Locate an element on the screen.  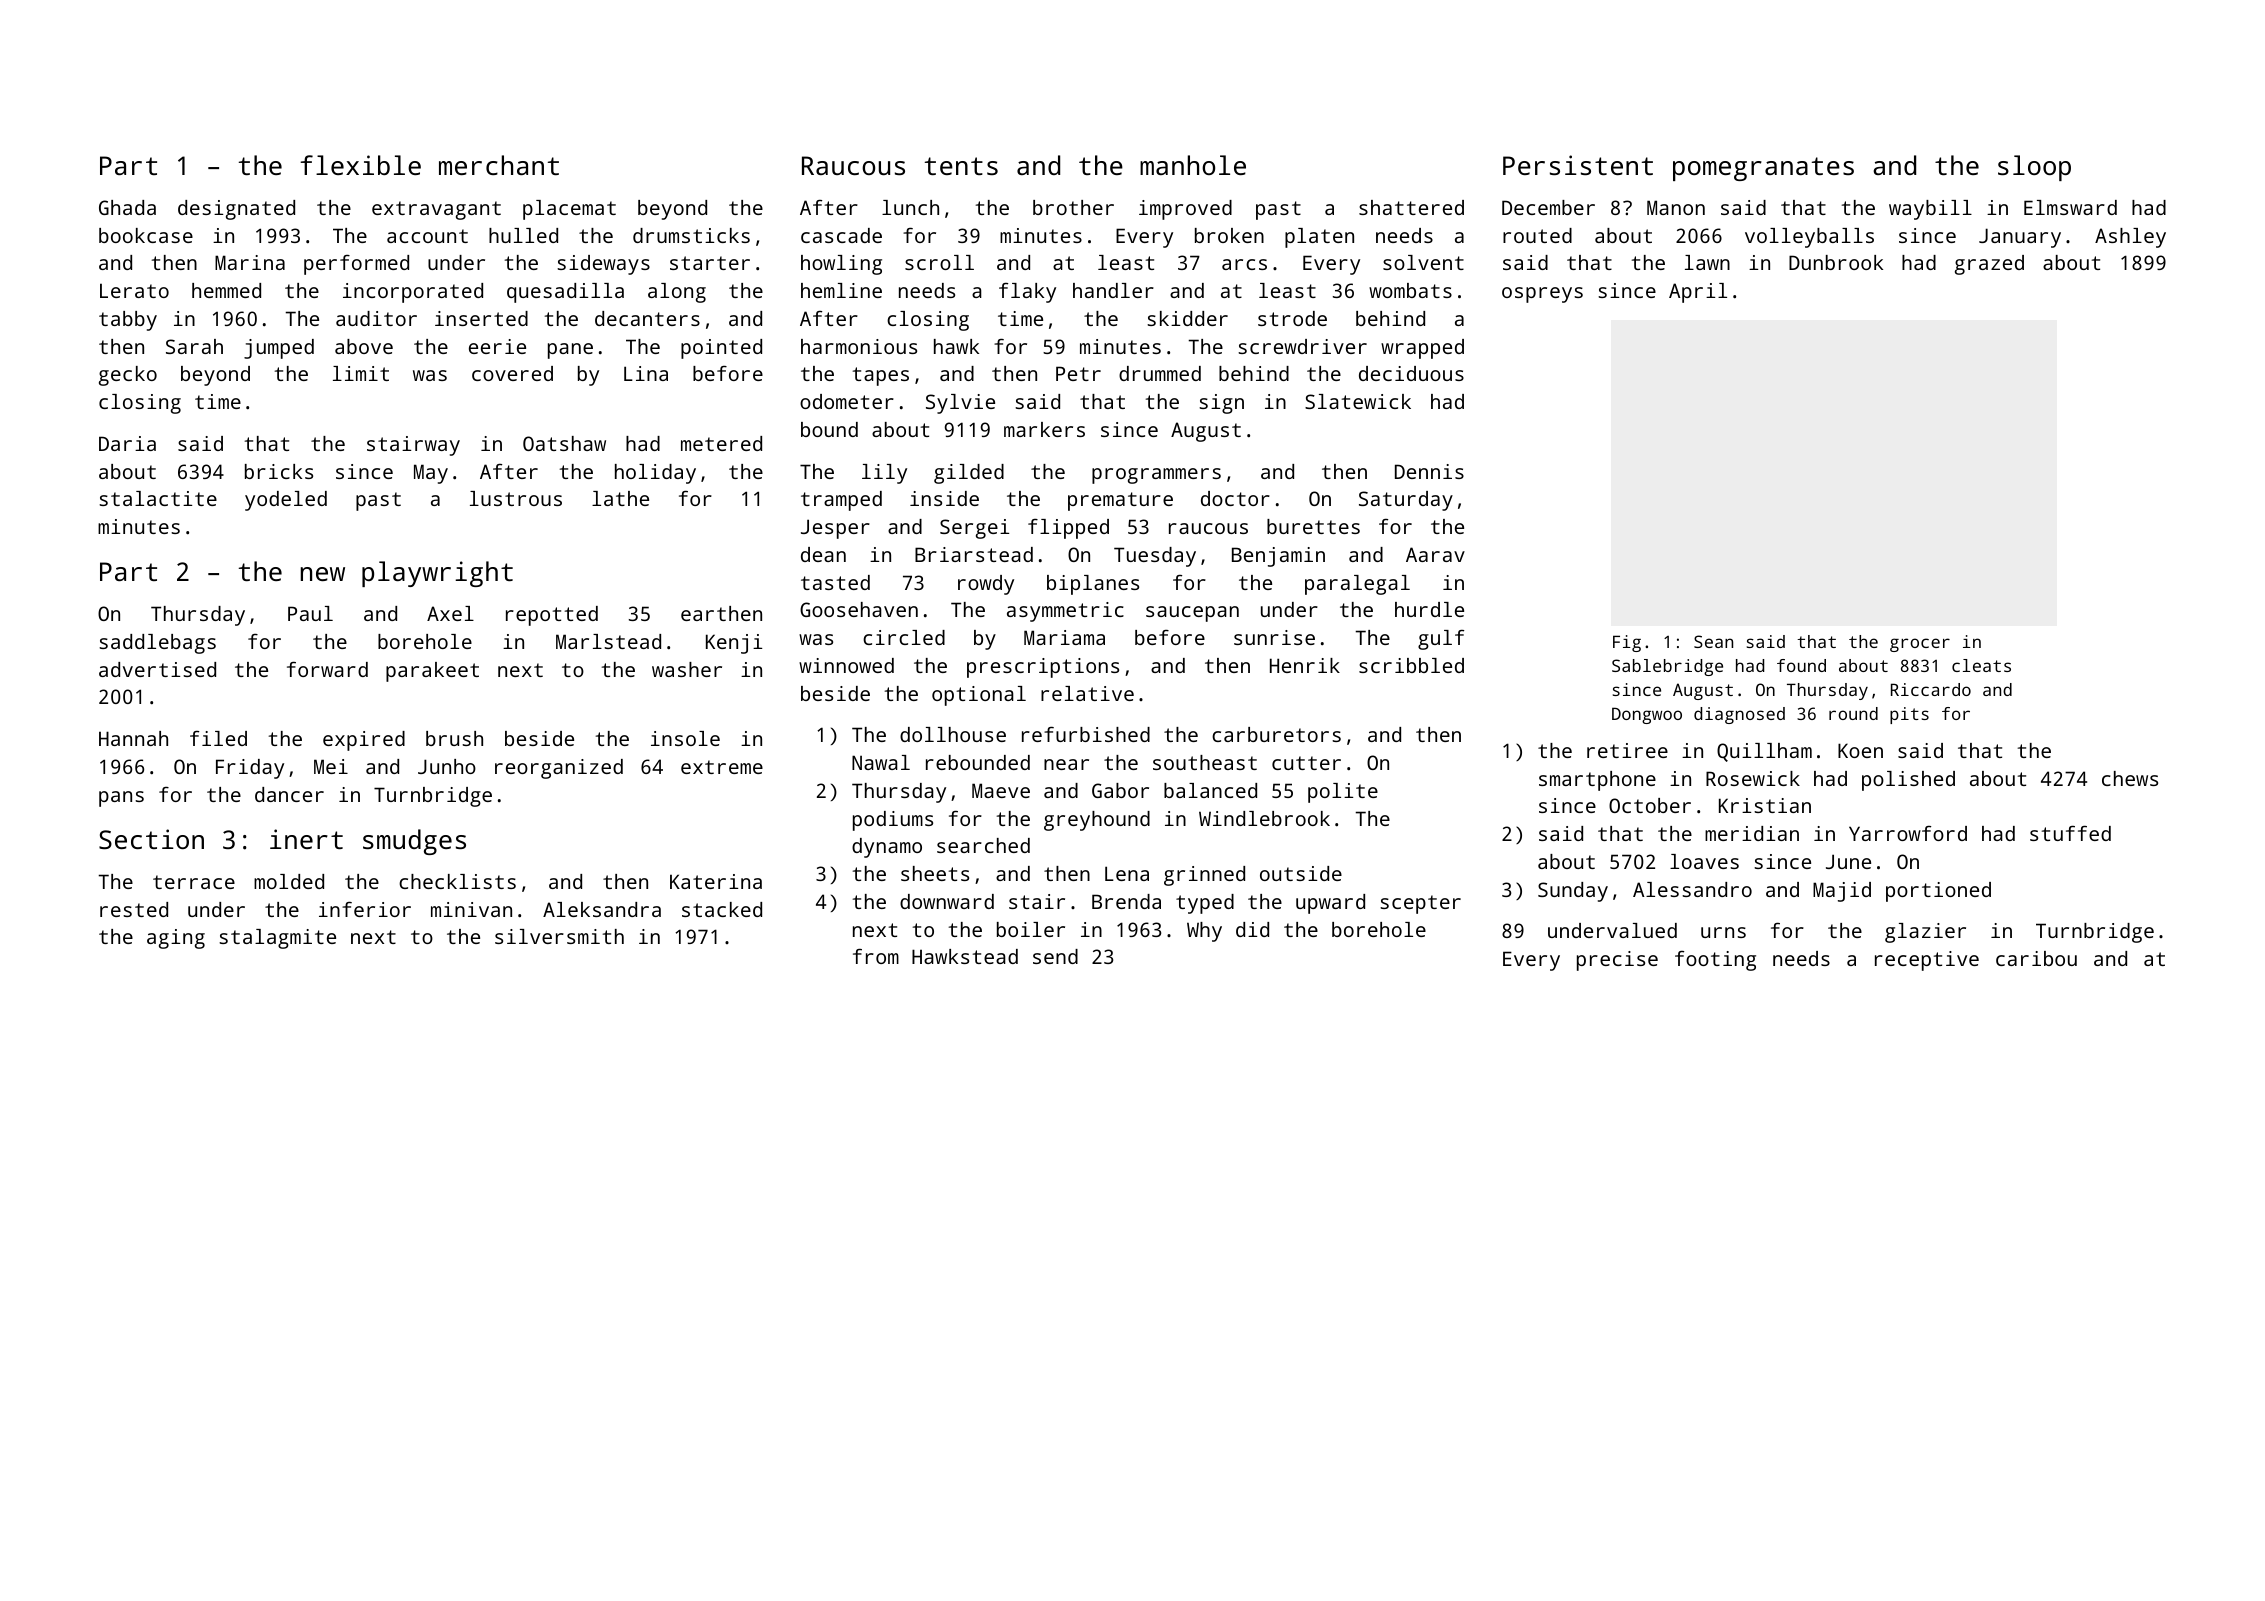
filed is located at coordinates (218, 738).
